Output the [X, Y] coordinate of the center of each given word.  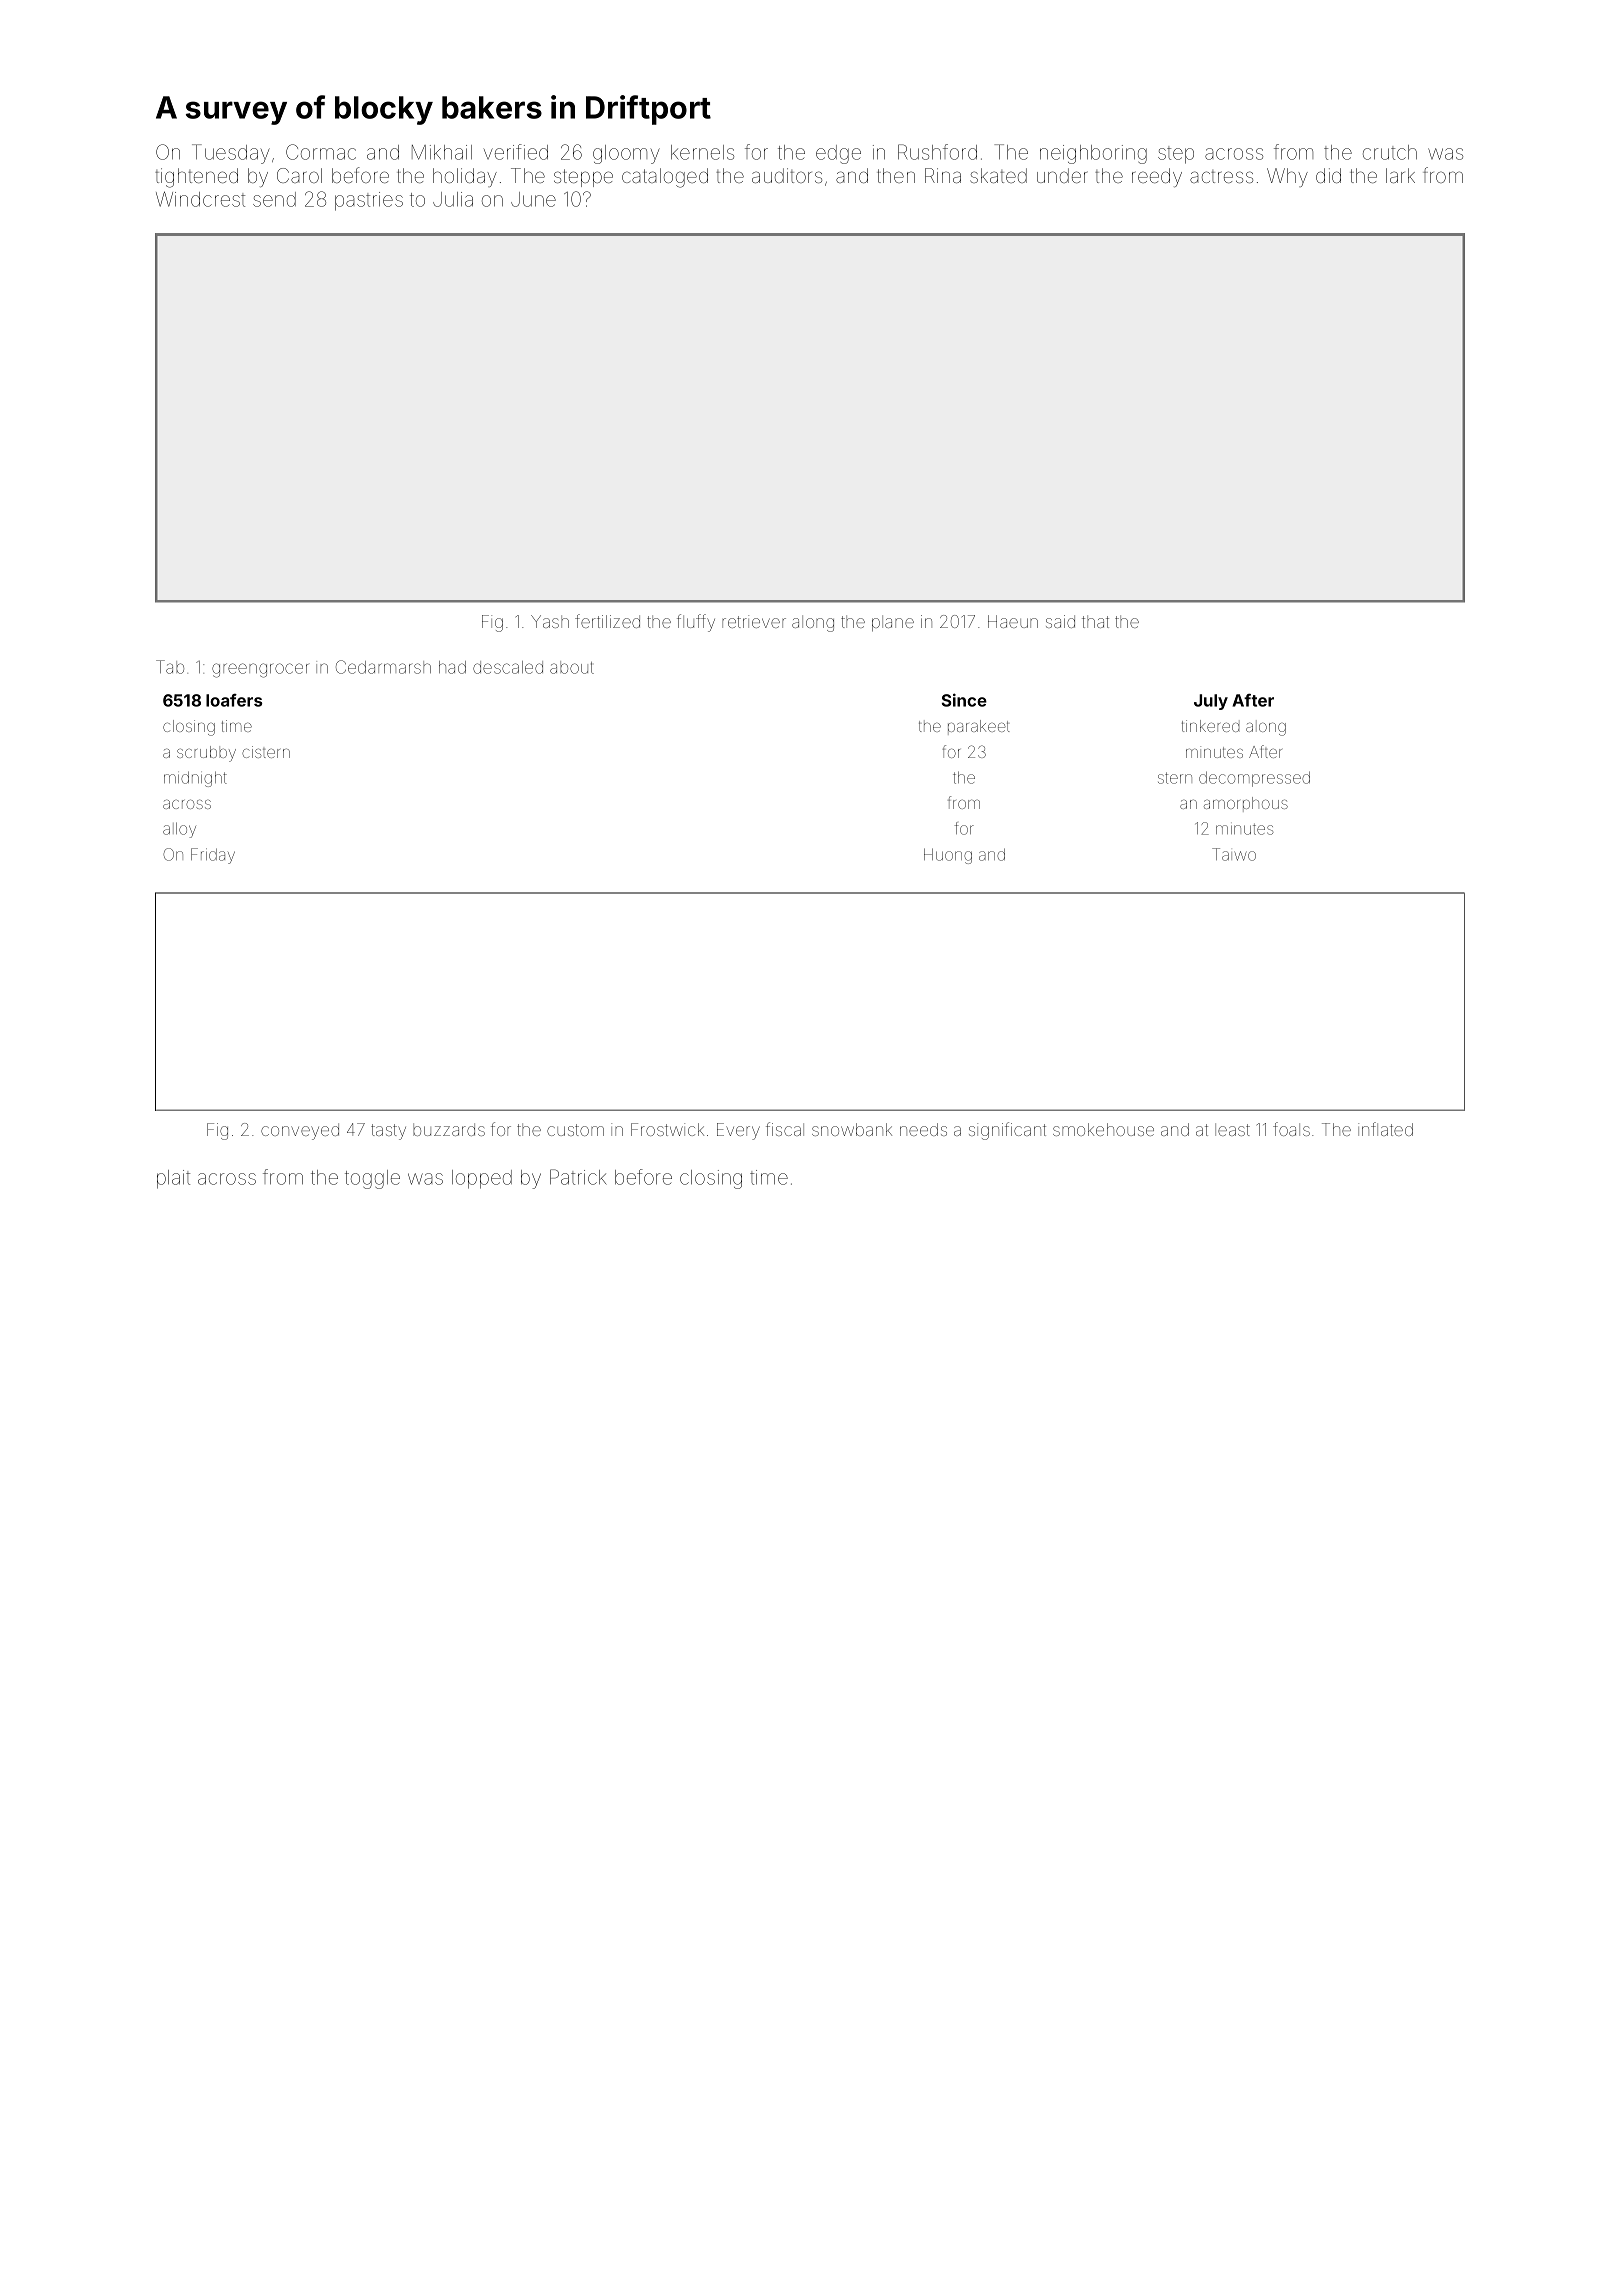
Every [738, 1131]
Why [1287, 177]
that [1095, 621]
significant [1007, 1131]
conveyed [300, 1131]
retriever [754, 621]
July [1211, 702]
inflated [1385, 1129]
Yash [550, 621]
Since [964, 700]
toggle [372, 1179]
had [452, 667]
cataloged [665, 178]
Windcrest [200, 199]
